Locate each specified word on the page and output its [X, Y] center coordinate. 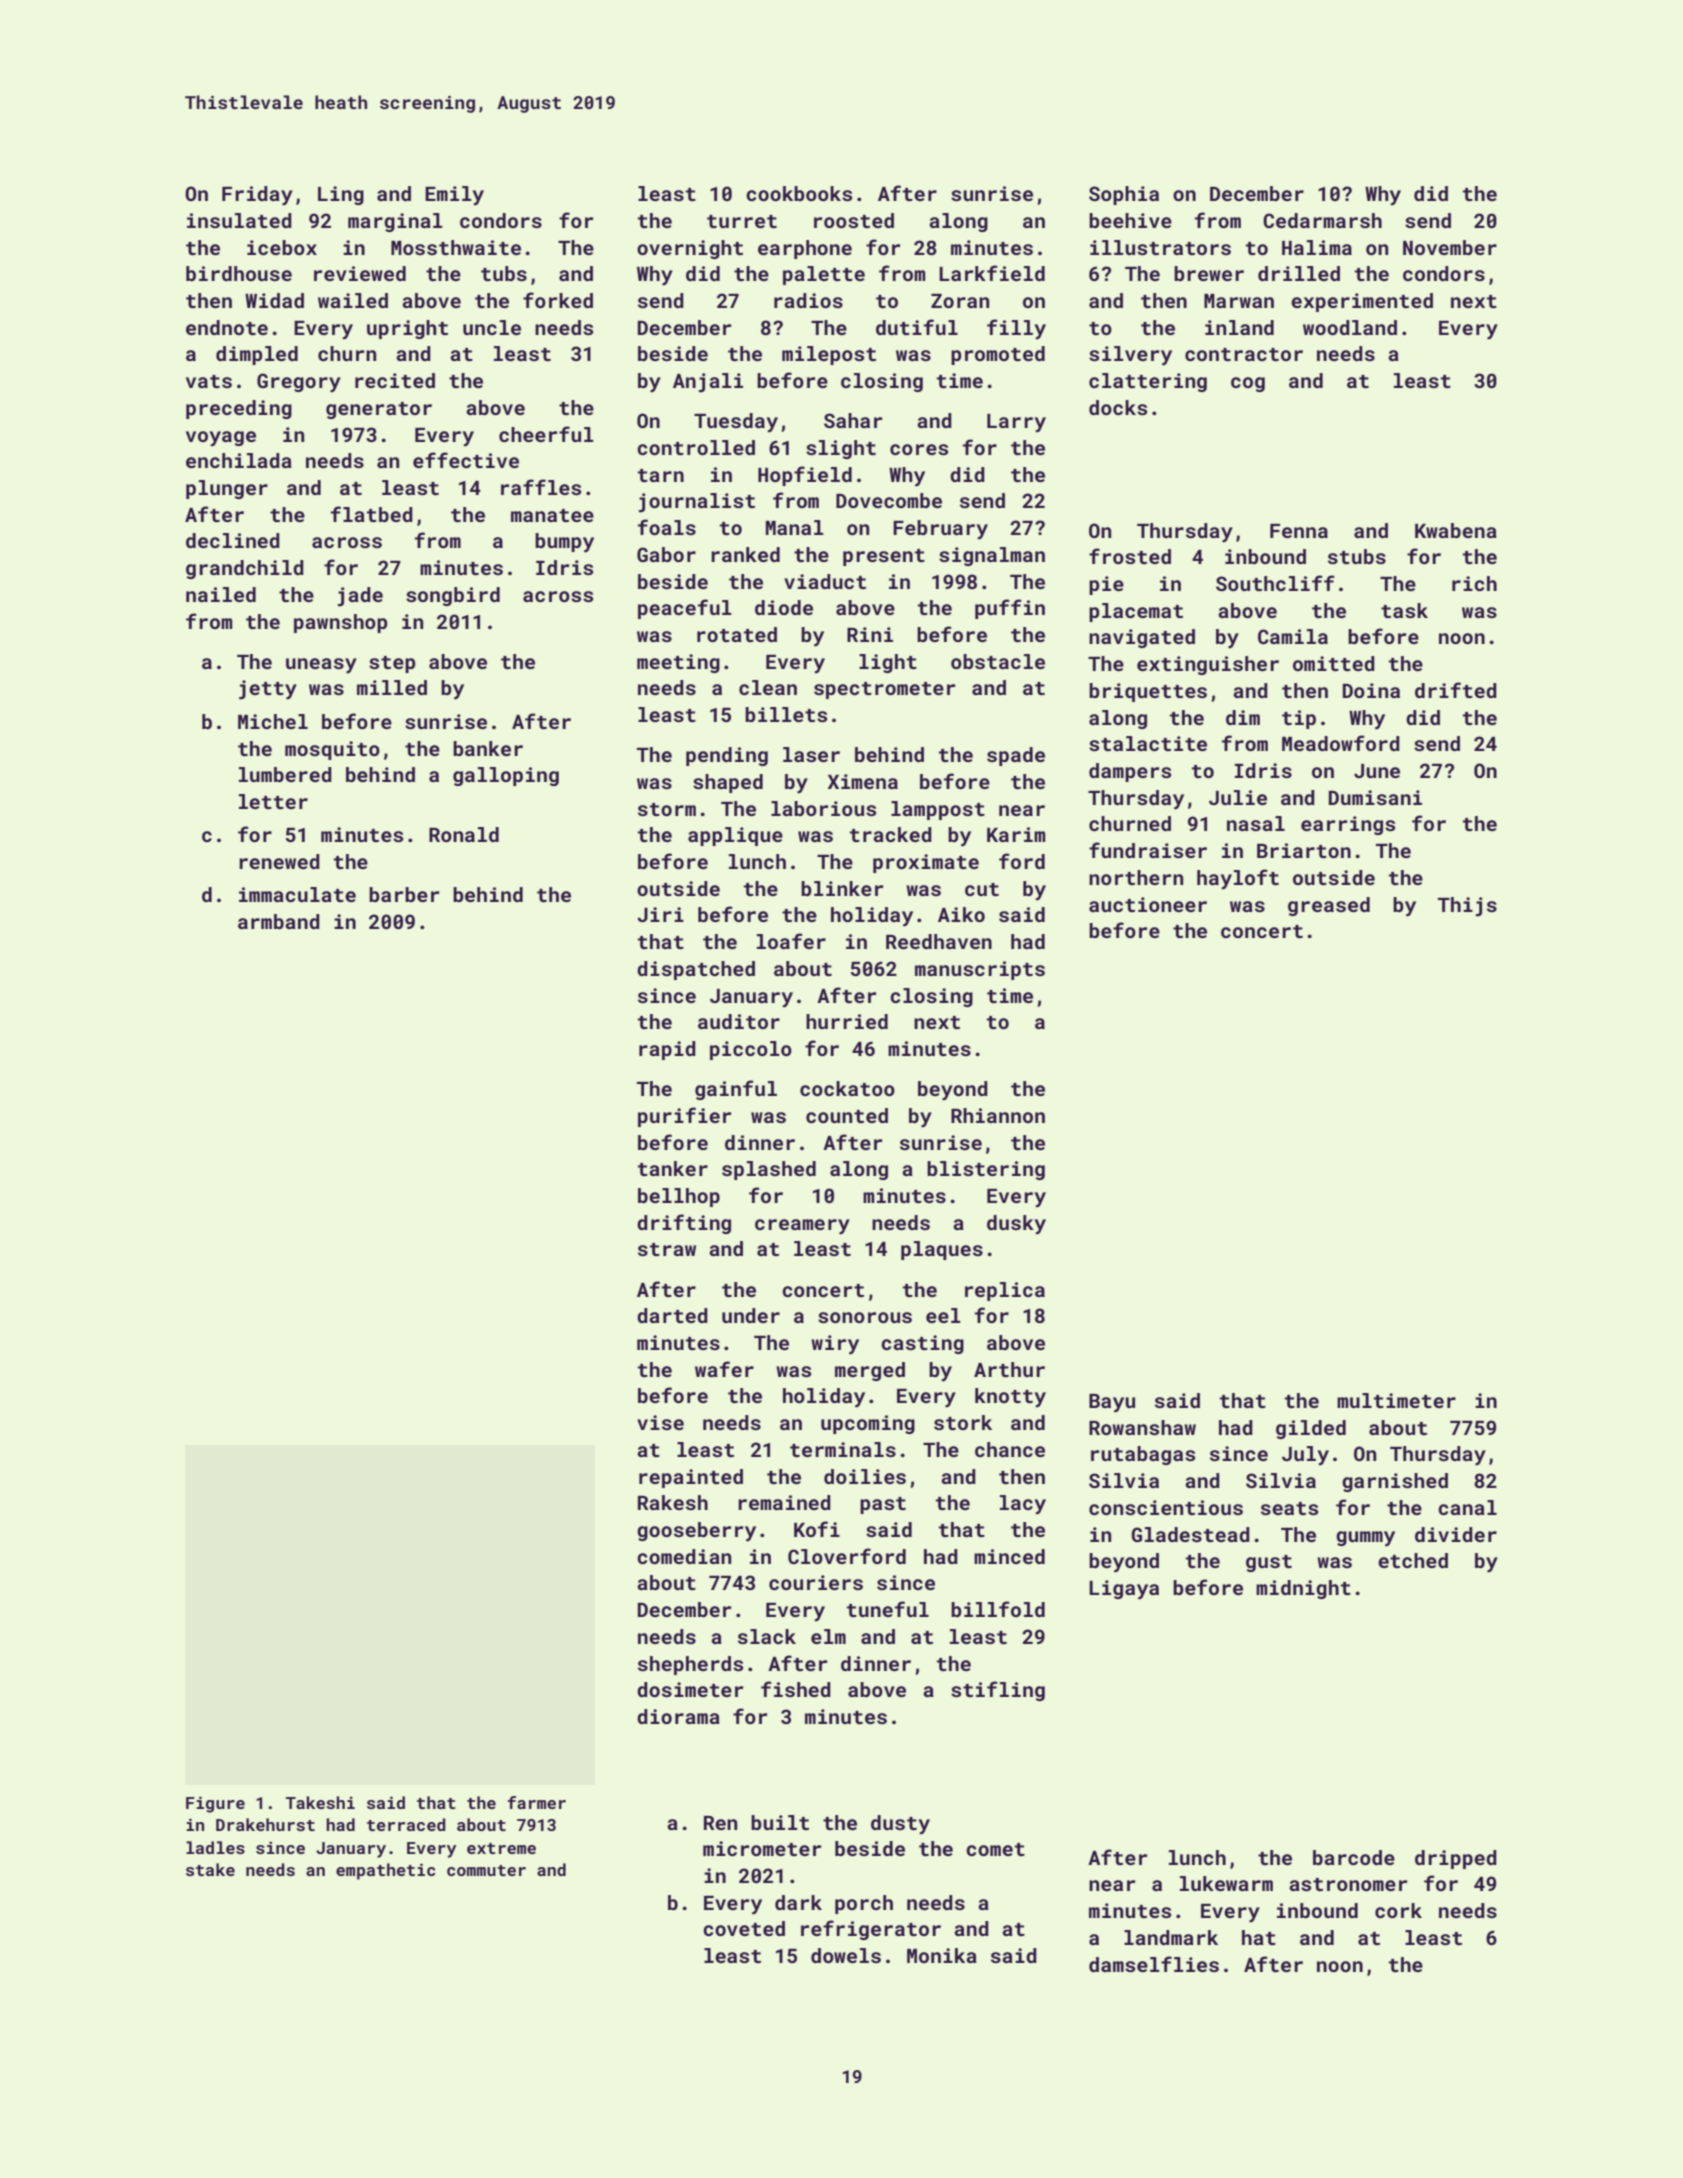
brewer [1209, 273]
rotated [737, 634]
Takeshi [320, 1802]
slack [767, 1636]
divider [1456, 1534]
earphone [805, 249]
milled [392, 687]
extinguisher [1208, 665]
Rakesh [673, 1502]
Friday [257, 196]
